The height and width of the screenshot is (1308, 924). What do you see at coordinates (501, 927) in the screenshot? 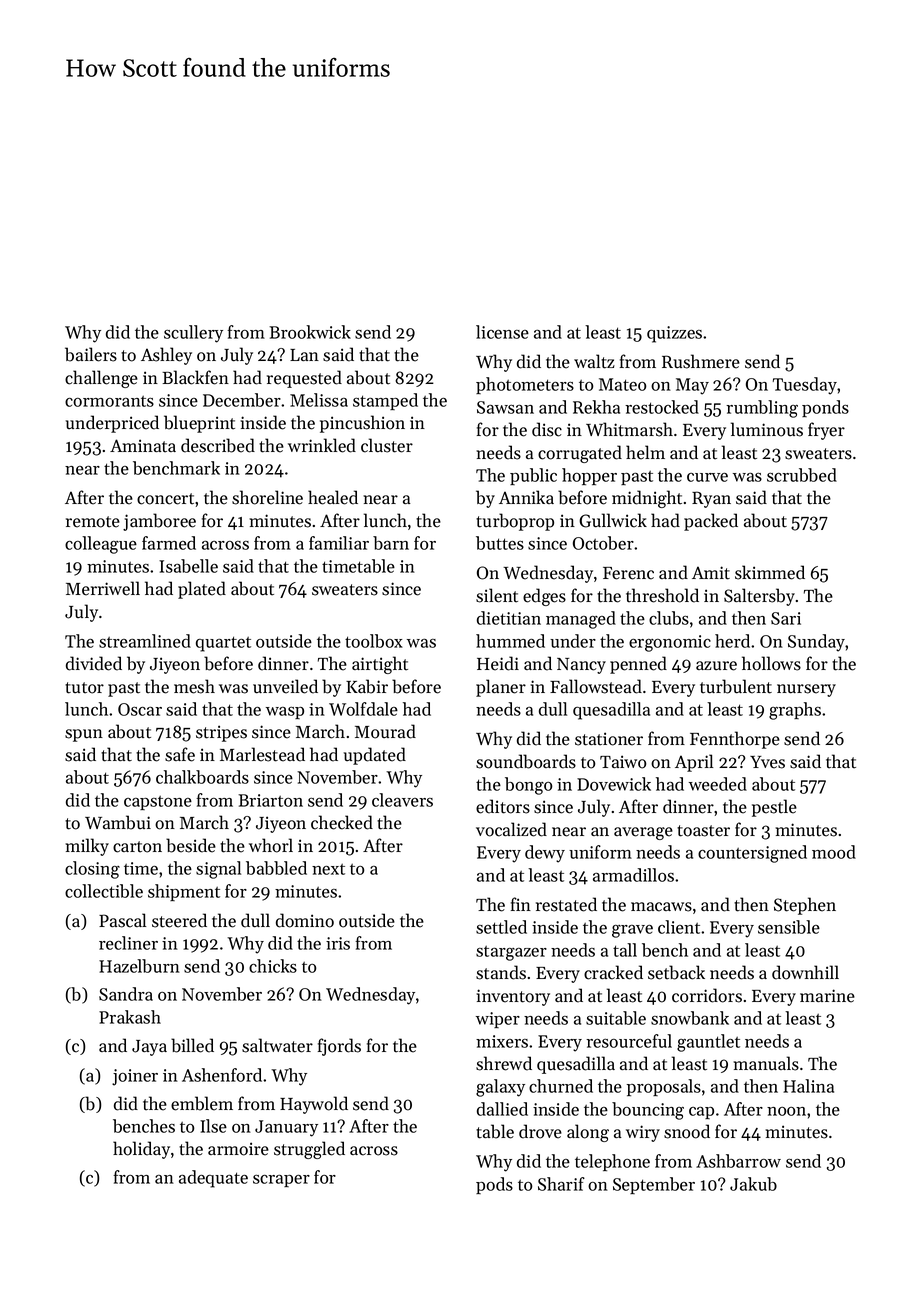
I see `settled` at bounding box center [501, 927].
